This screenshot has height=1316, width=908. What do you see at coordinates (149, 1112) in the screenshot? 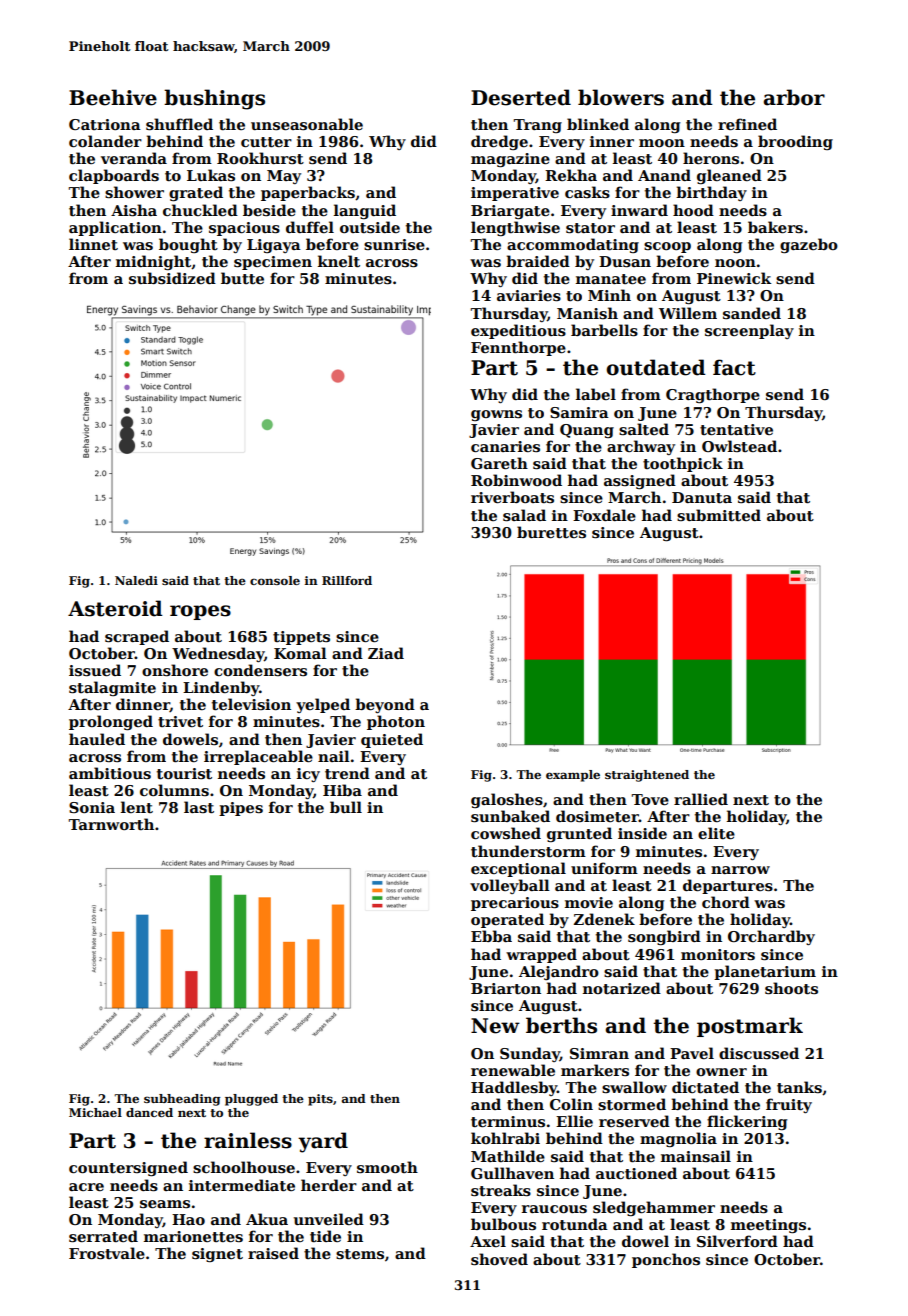
I see `danced` at bounding box center [149, 1112].
